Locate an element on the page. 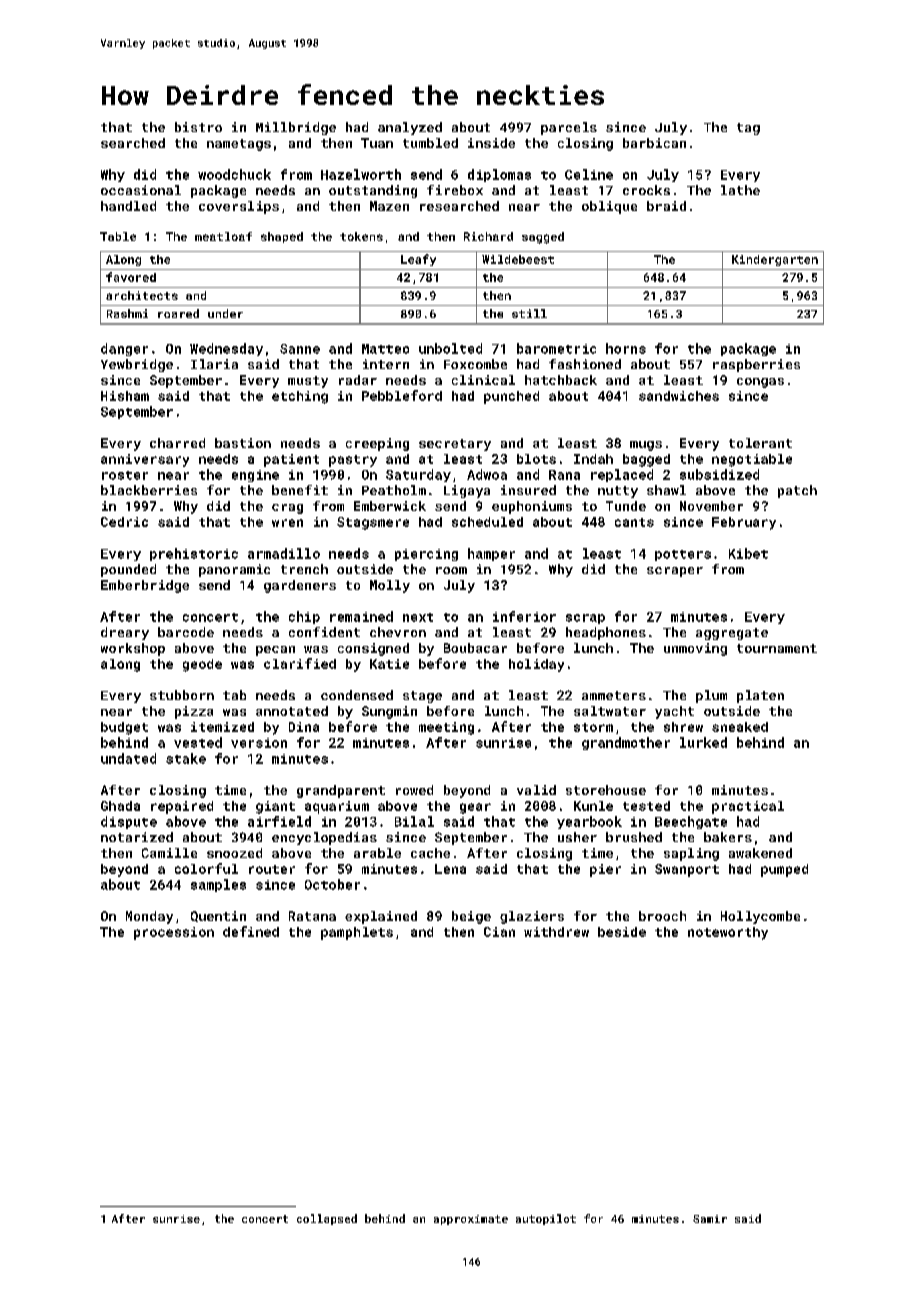 The image size is (924, 1308). Millbridge is located at coordinates (296, 128).
